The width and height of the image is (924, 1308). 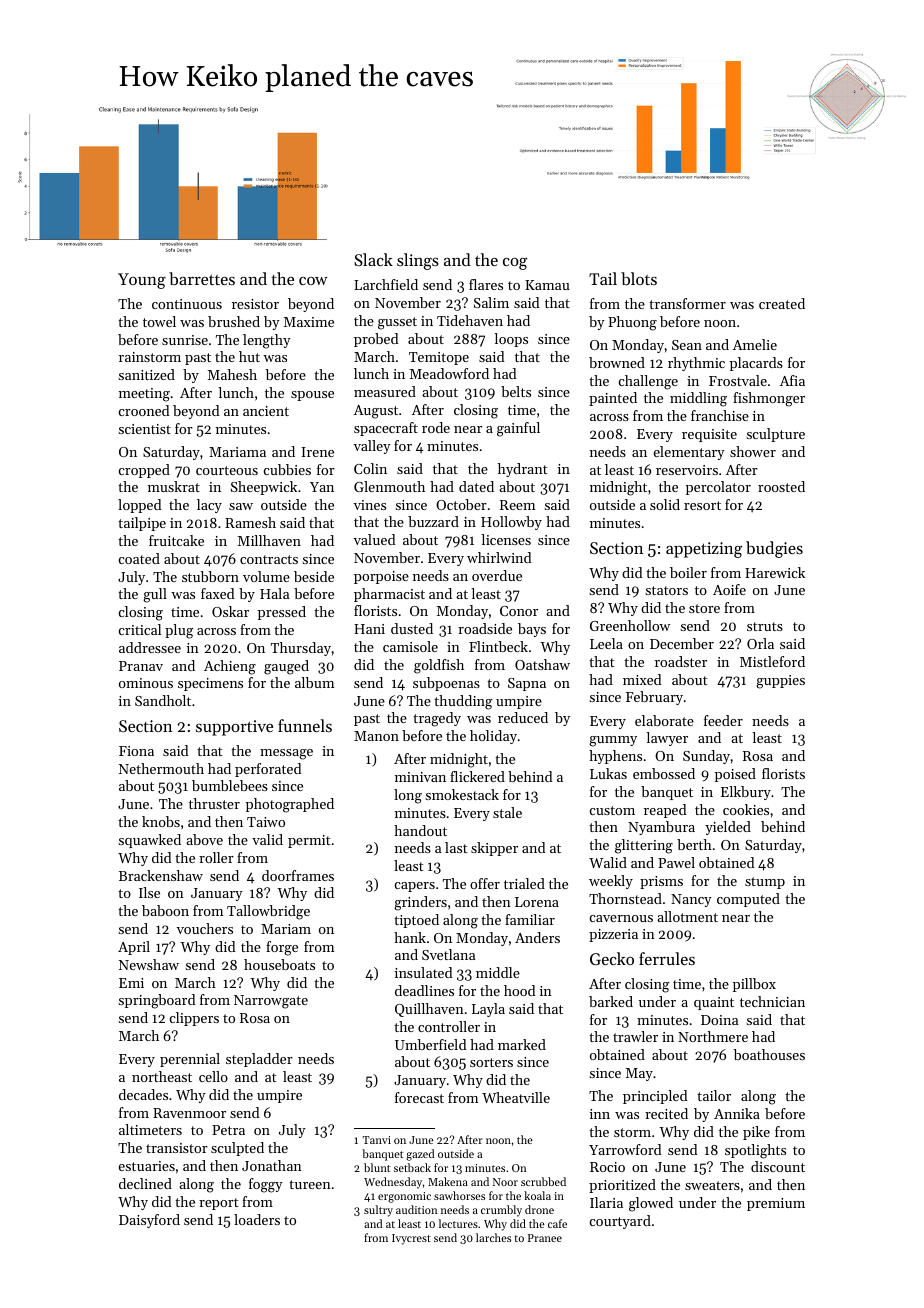 I want to click on blots, so click(x=639, y=278).
